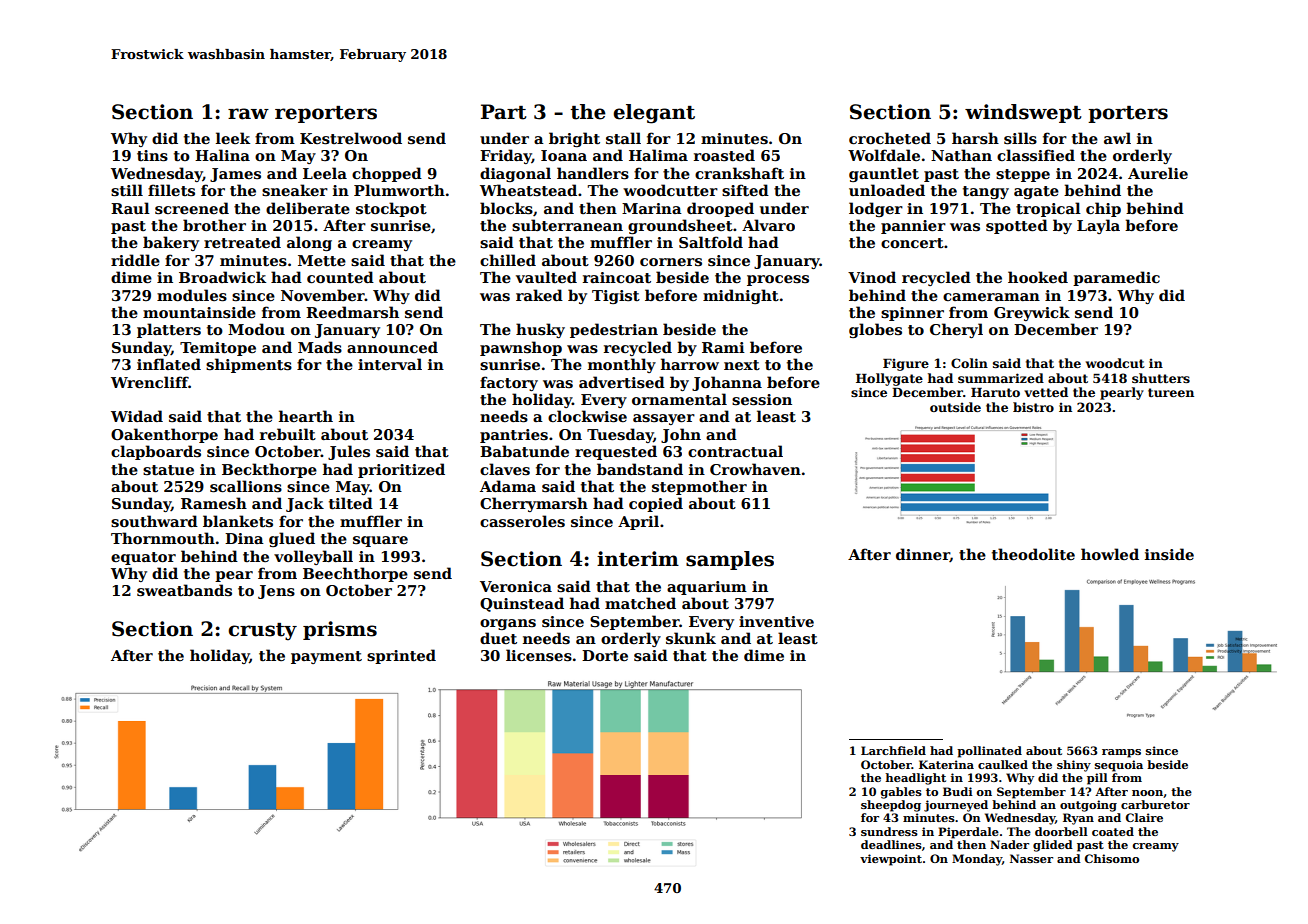 Image resolution: width=1308 pixels, height=924 pixels. What do you see at coordinates (1033, 554) in the screenshot?
I see `theodolite` at bounding box center [1033, 554].
